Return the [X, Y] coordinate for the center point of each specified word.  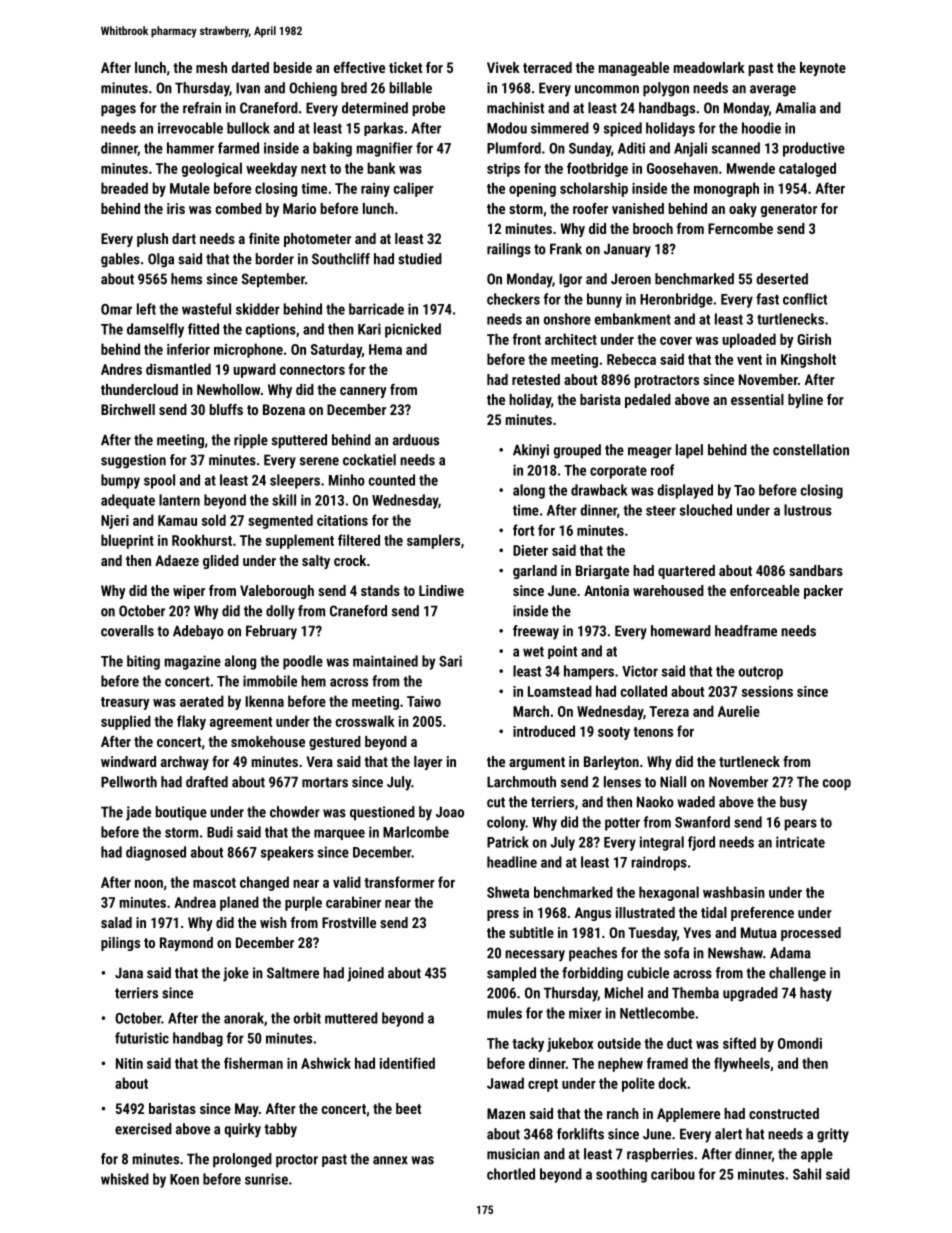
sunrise [266, 1179]
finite [264, 238]
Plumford [514, 148]
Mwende [751, 168]
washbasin [734, 892]
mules [504, 1013]
